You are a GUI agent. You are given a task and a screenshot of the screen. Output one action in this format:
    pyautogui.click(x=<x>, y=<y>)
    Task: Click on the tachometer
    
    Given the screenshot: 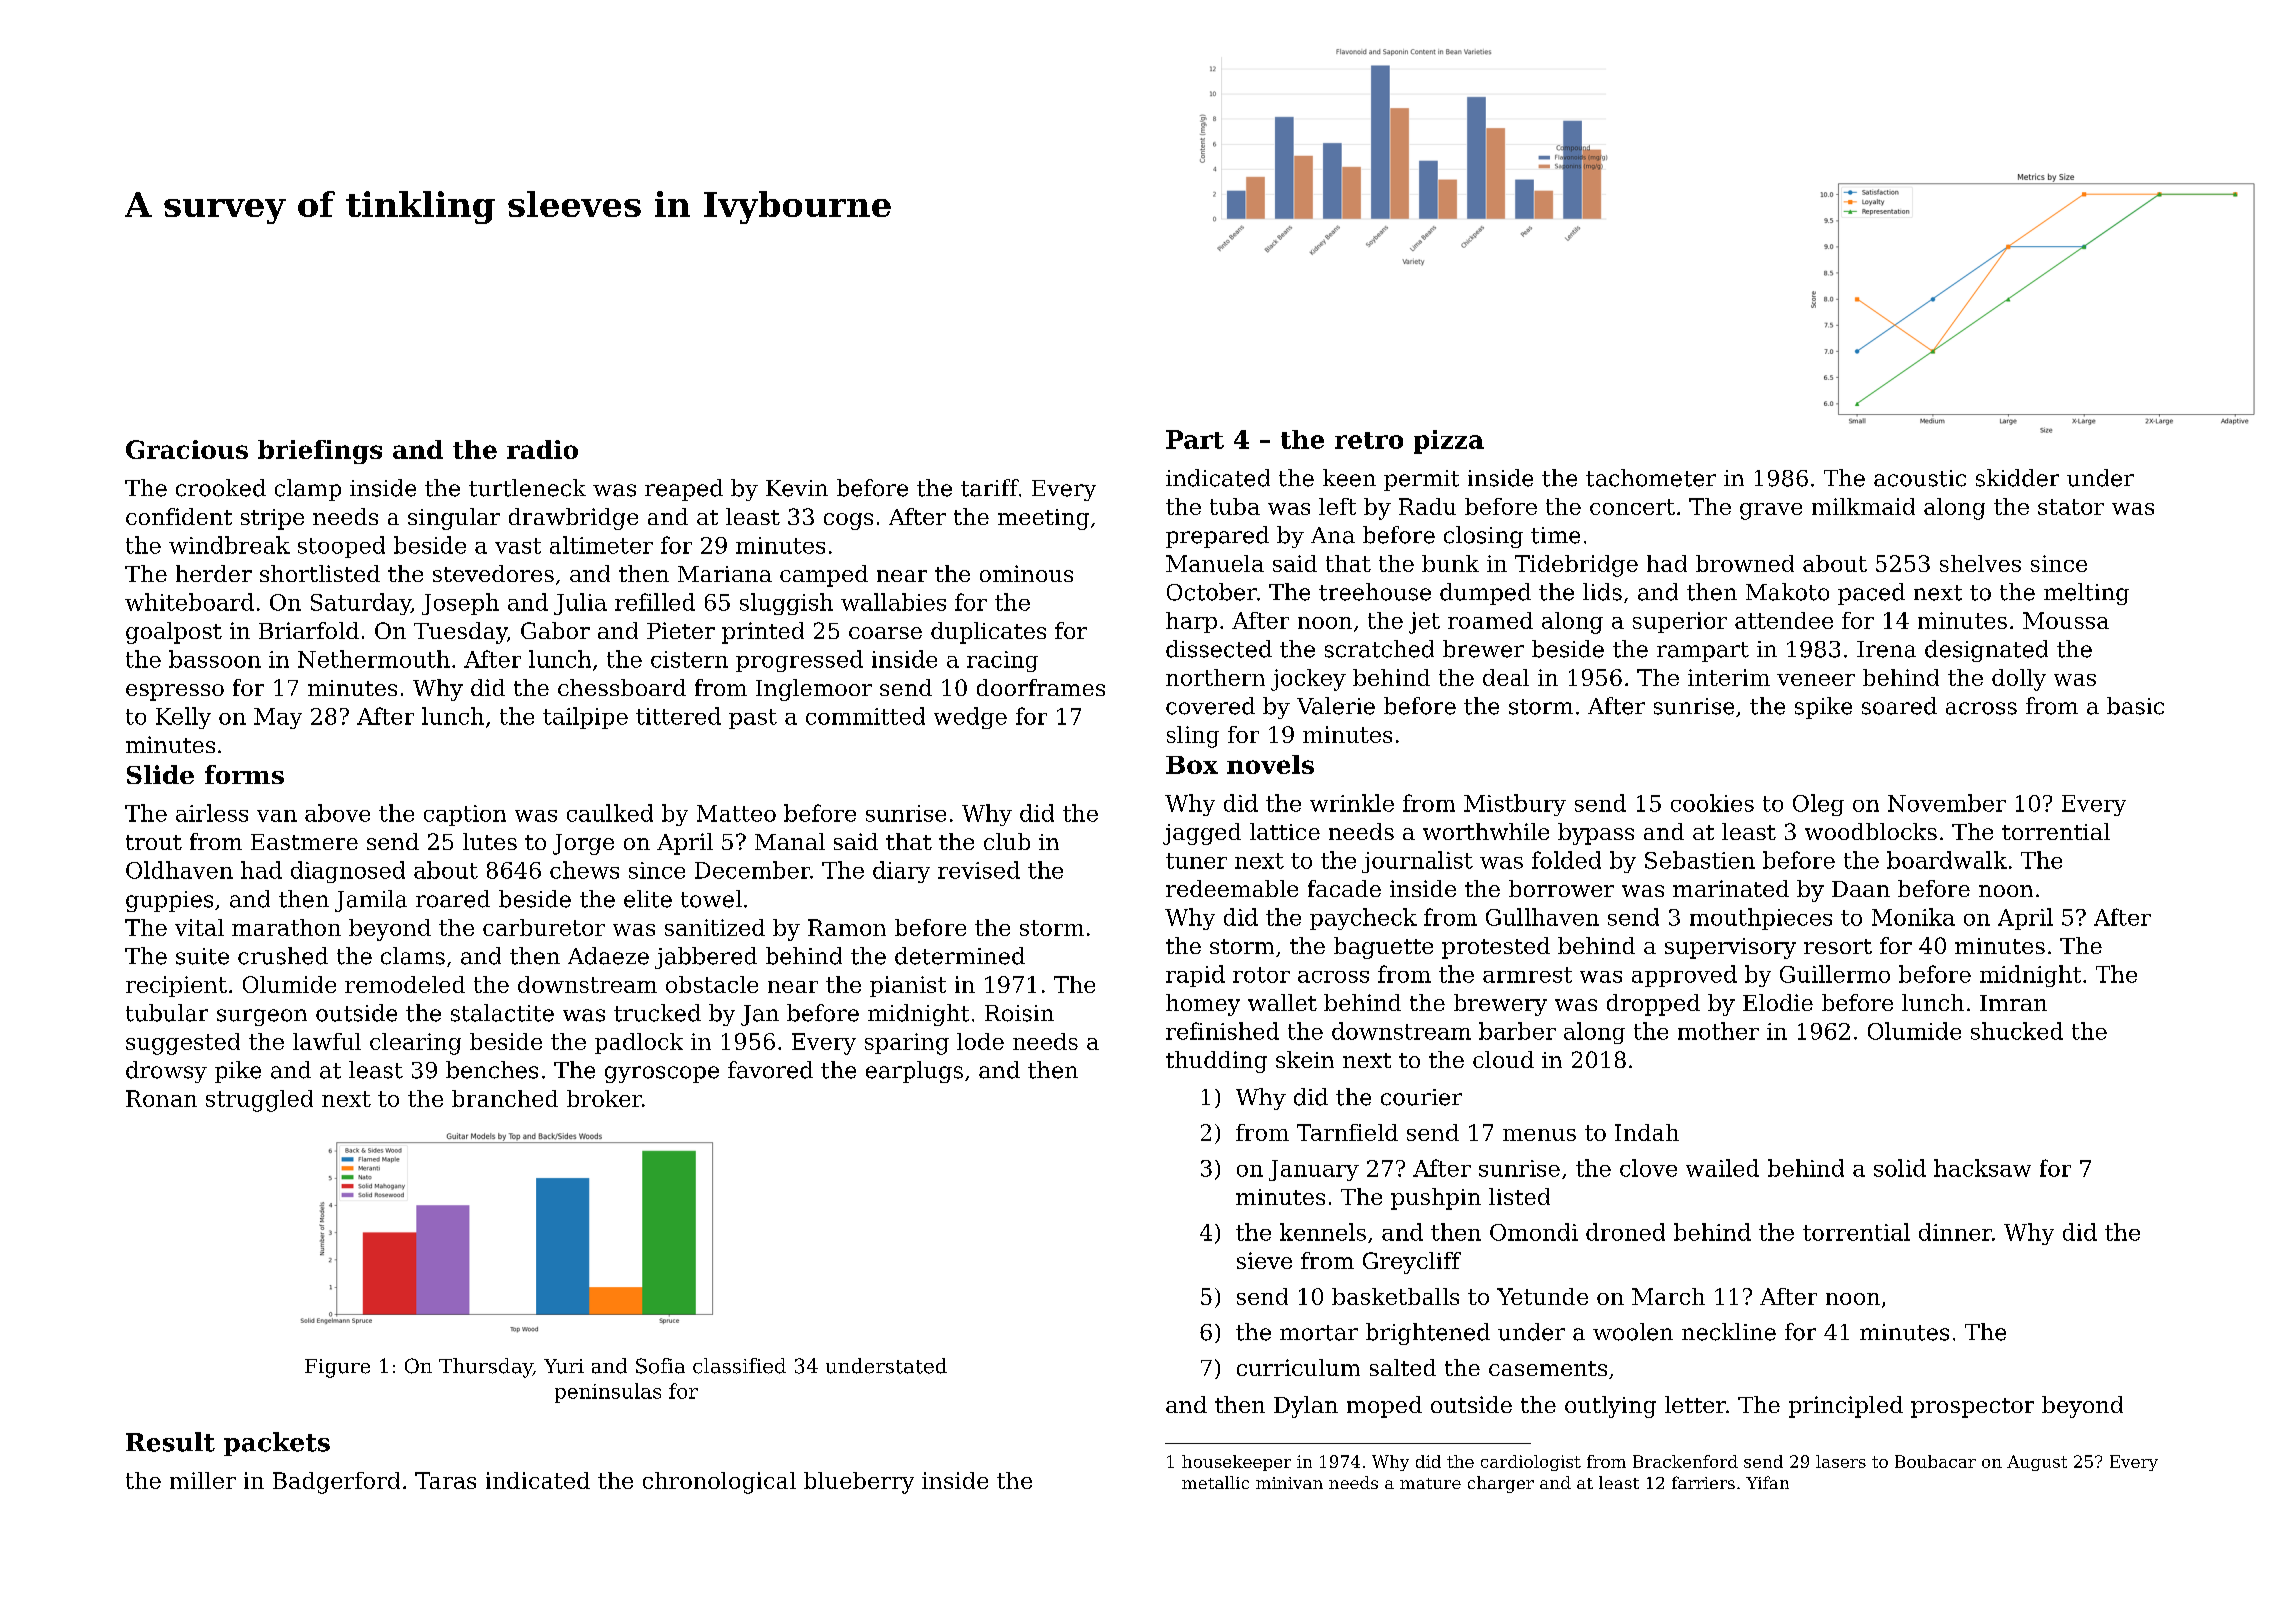 What is the action you would take?
    pyautogui.click(x=1651, y=478)
